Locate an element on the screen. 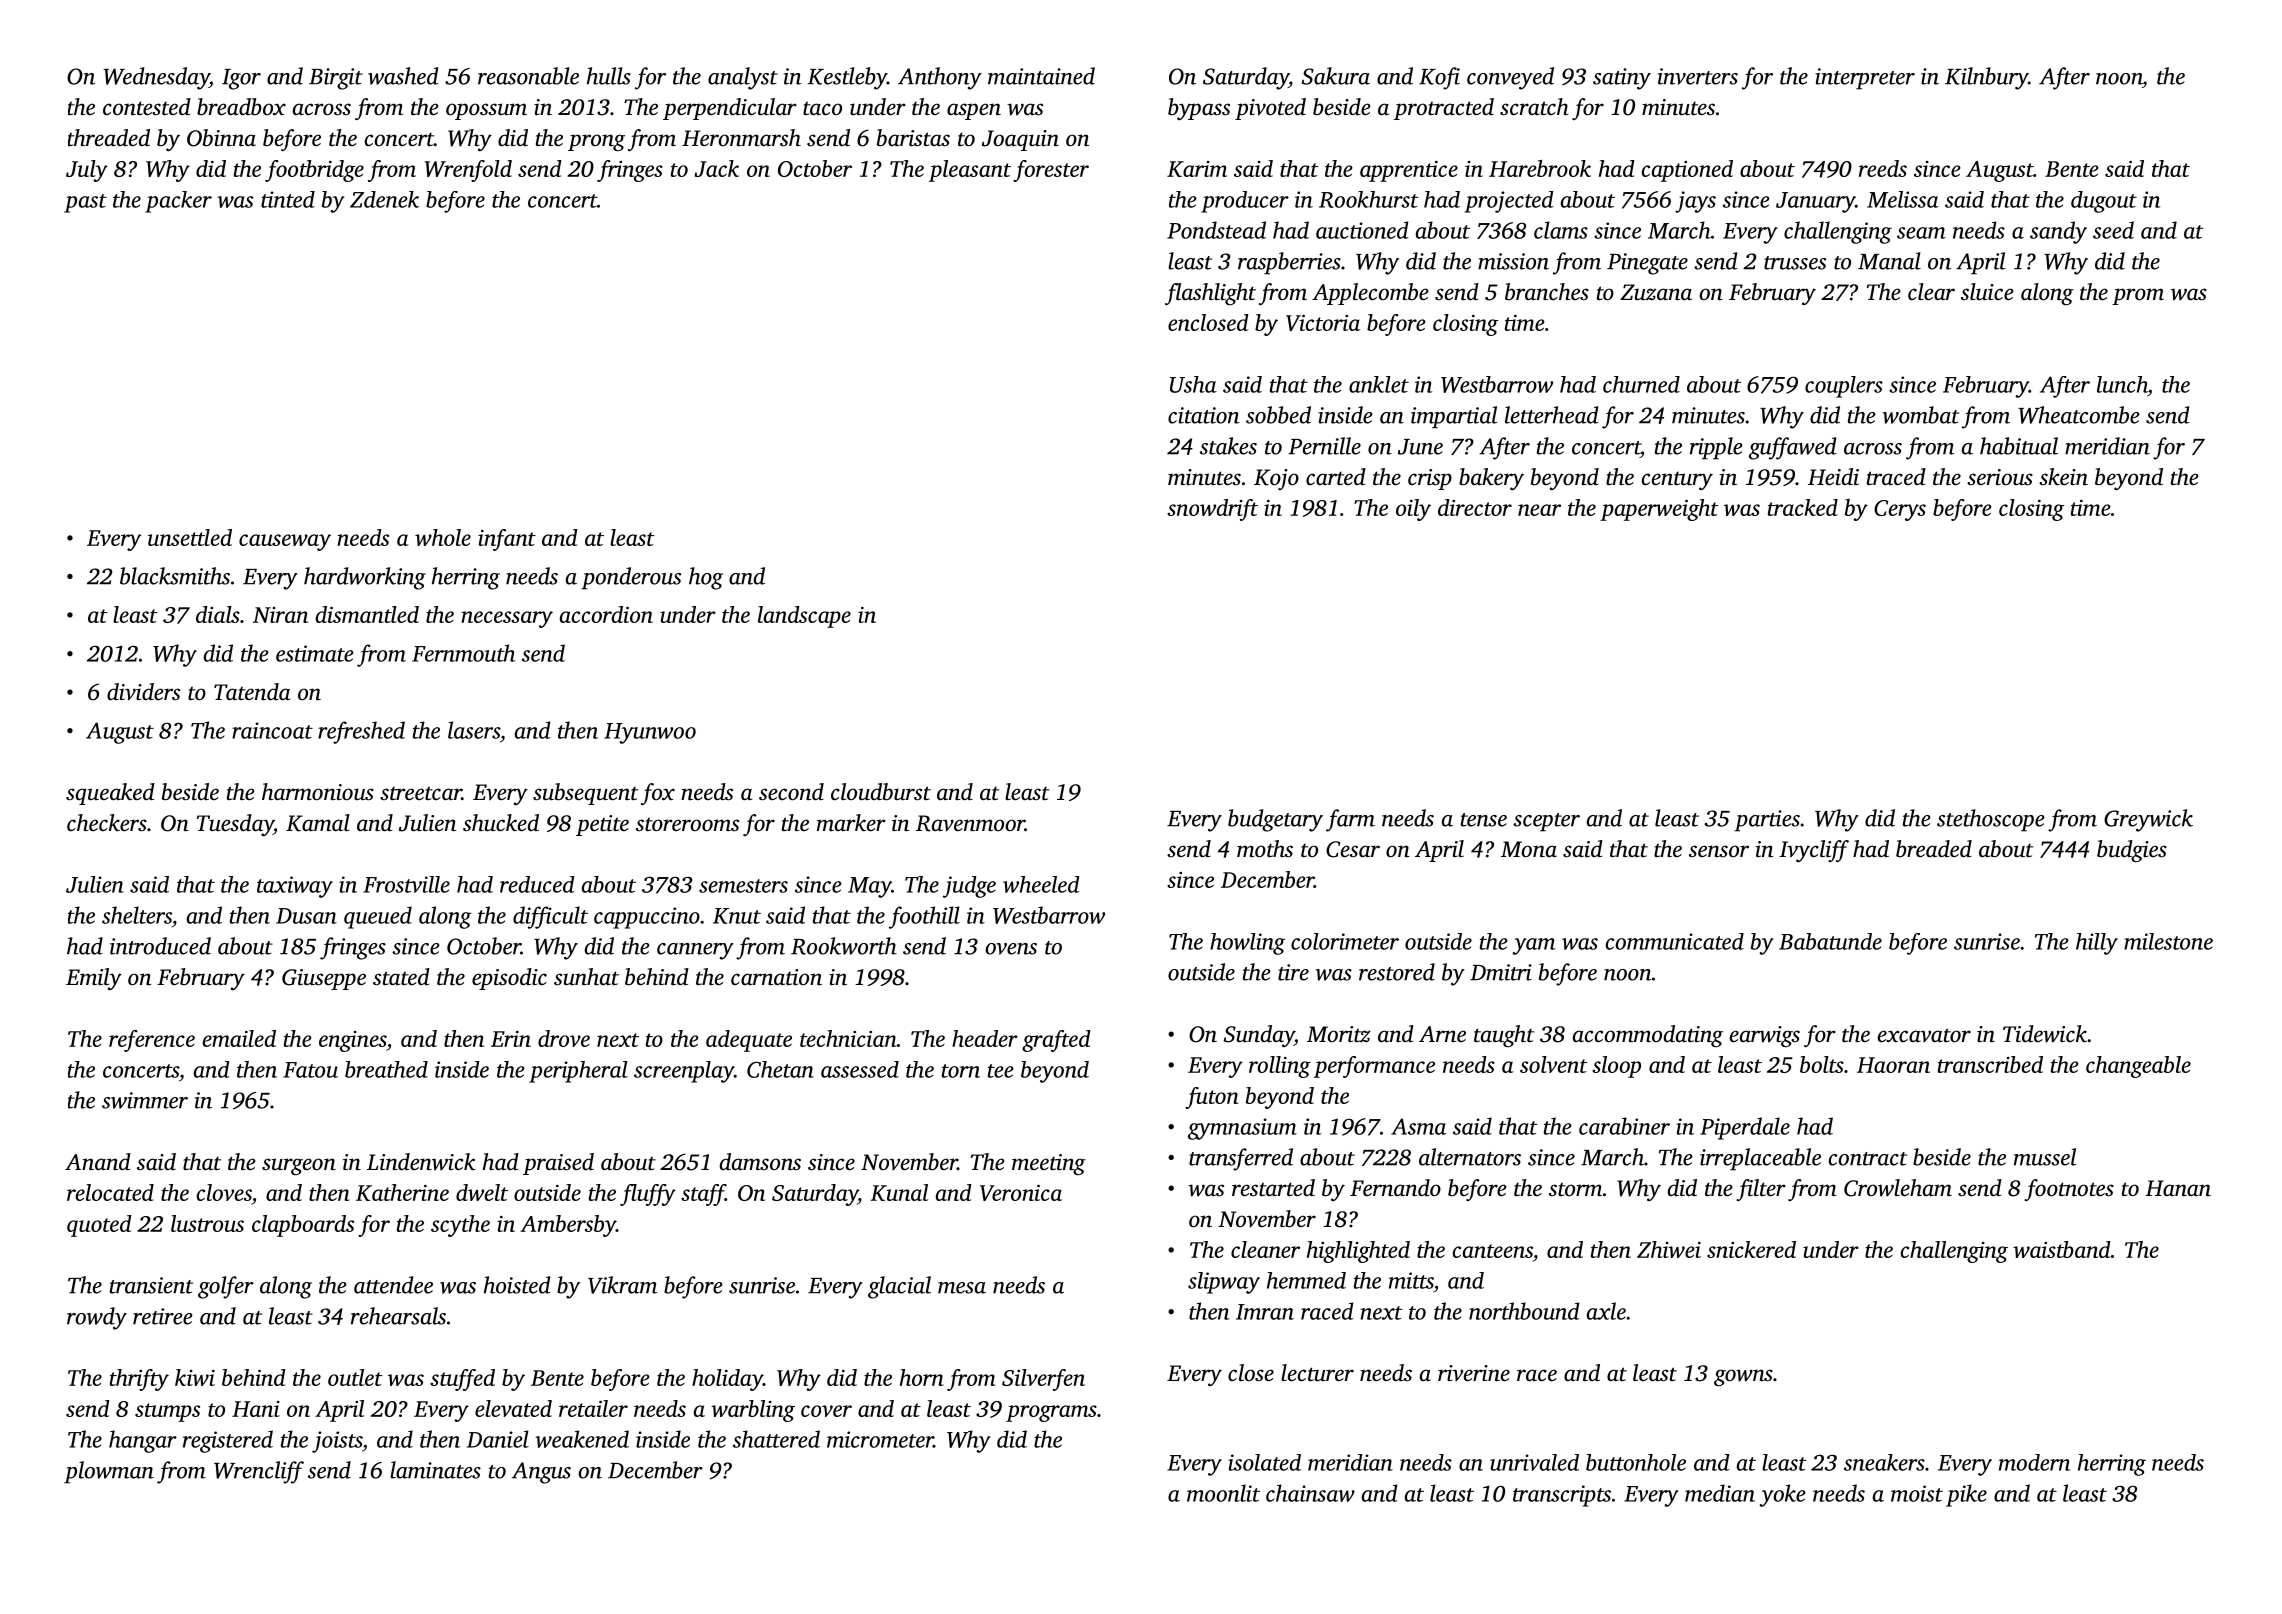 The width and height of the screenshot is (2282, 1614). budgetary is located at coordinates (1275, 820).
